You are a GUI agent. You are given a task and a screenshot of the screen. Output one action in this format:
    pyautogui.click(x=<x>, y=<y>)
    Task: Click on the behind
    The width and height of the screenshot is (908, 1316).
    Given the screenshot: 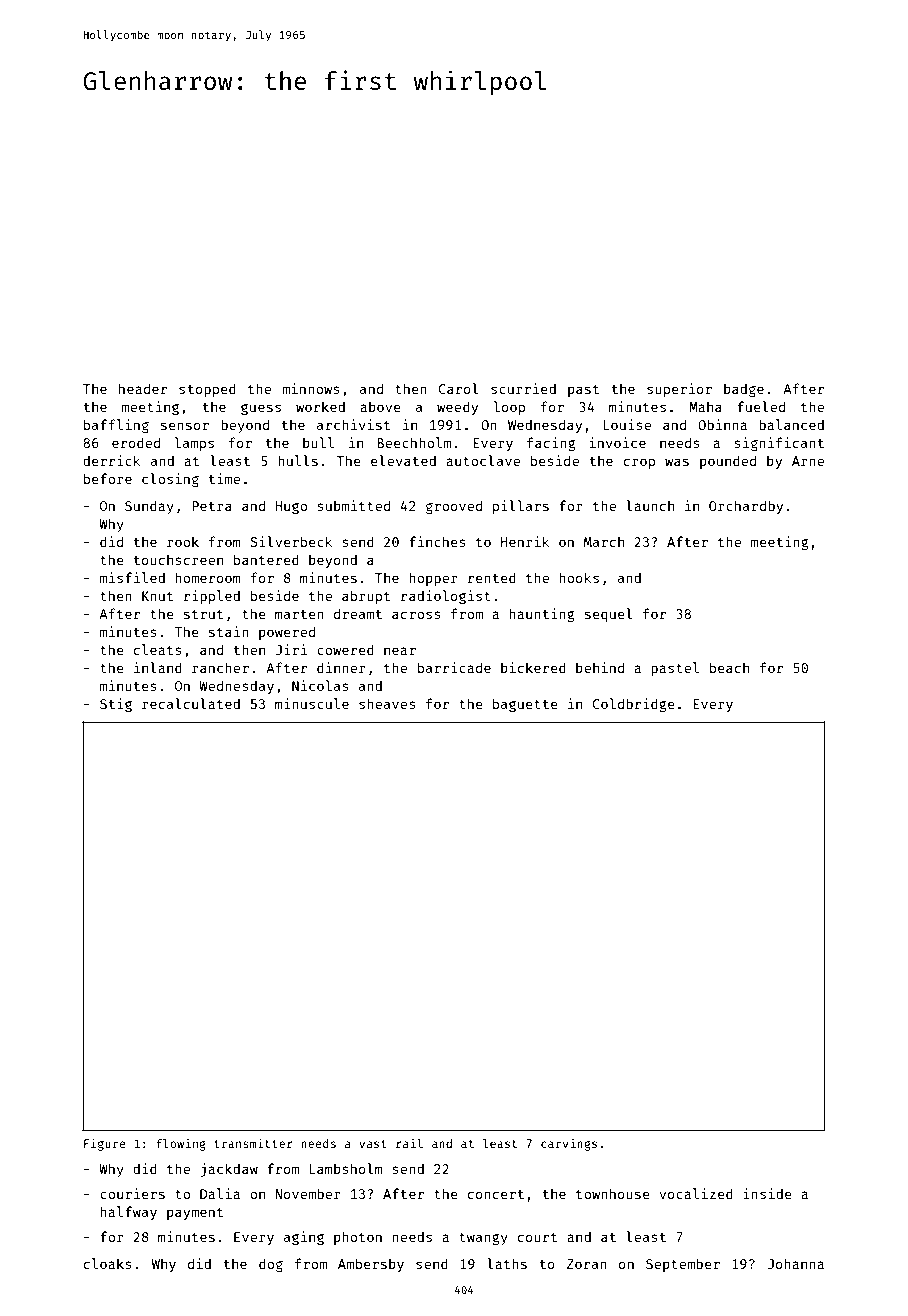 What is the action you would take?
    pyautogui.click(x=600, y=667)
